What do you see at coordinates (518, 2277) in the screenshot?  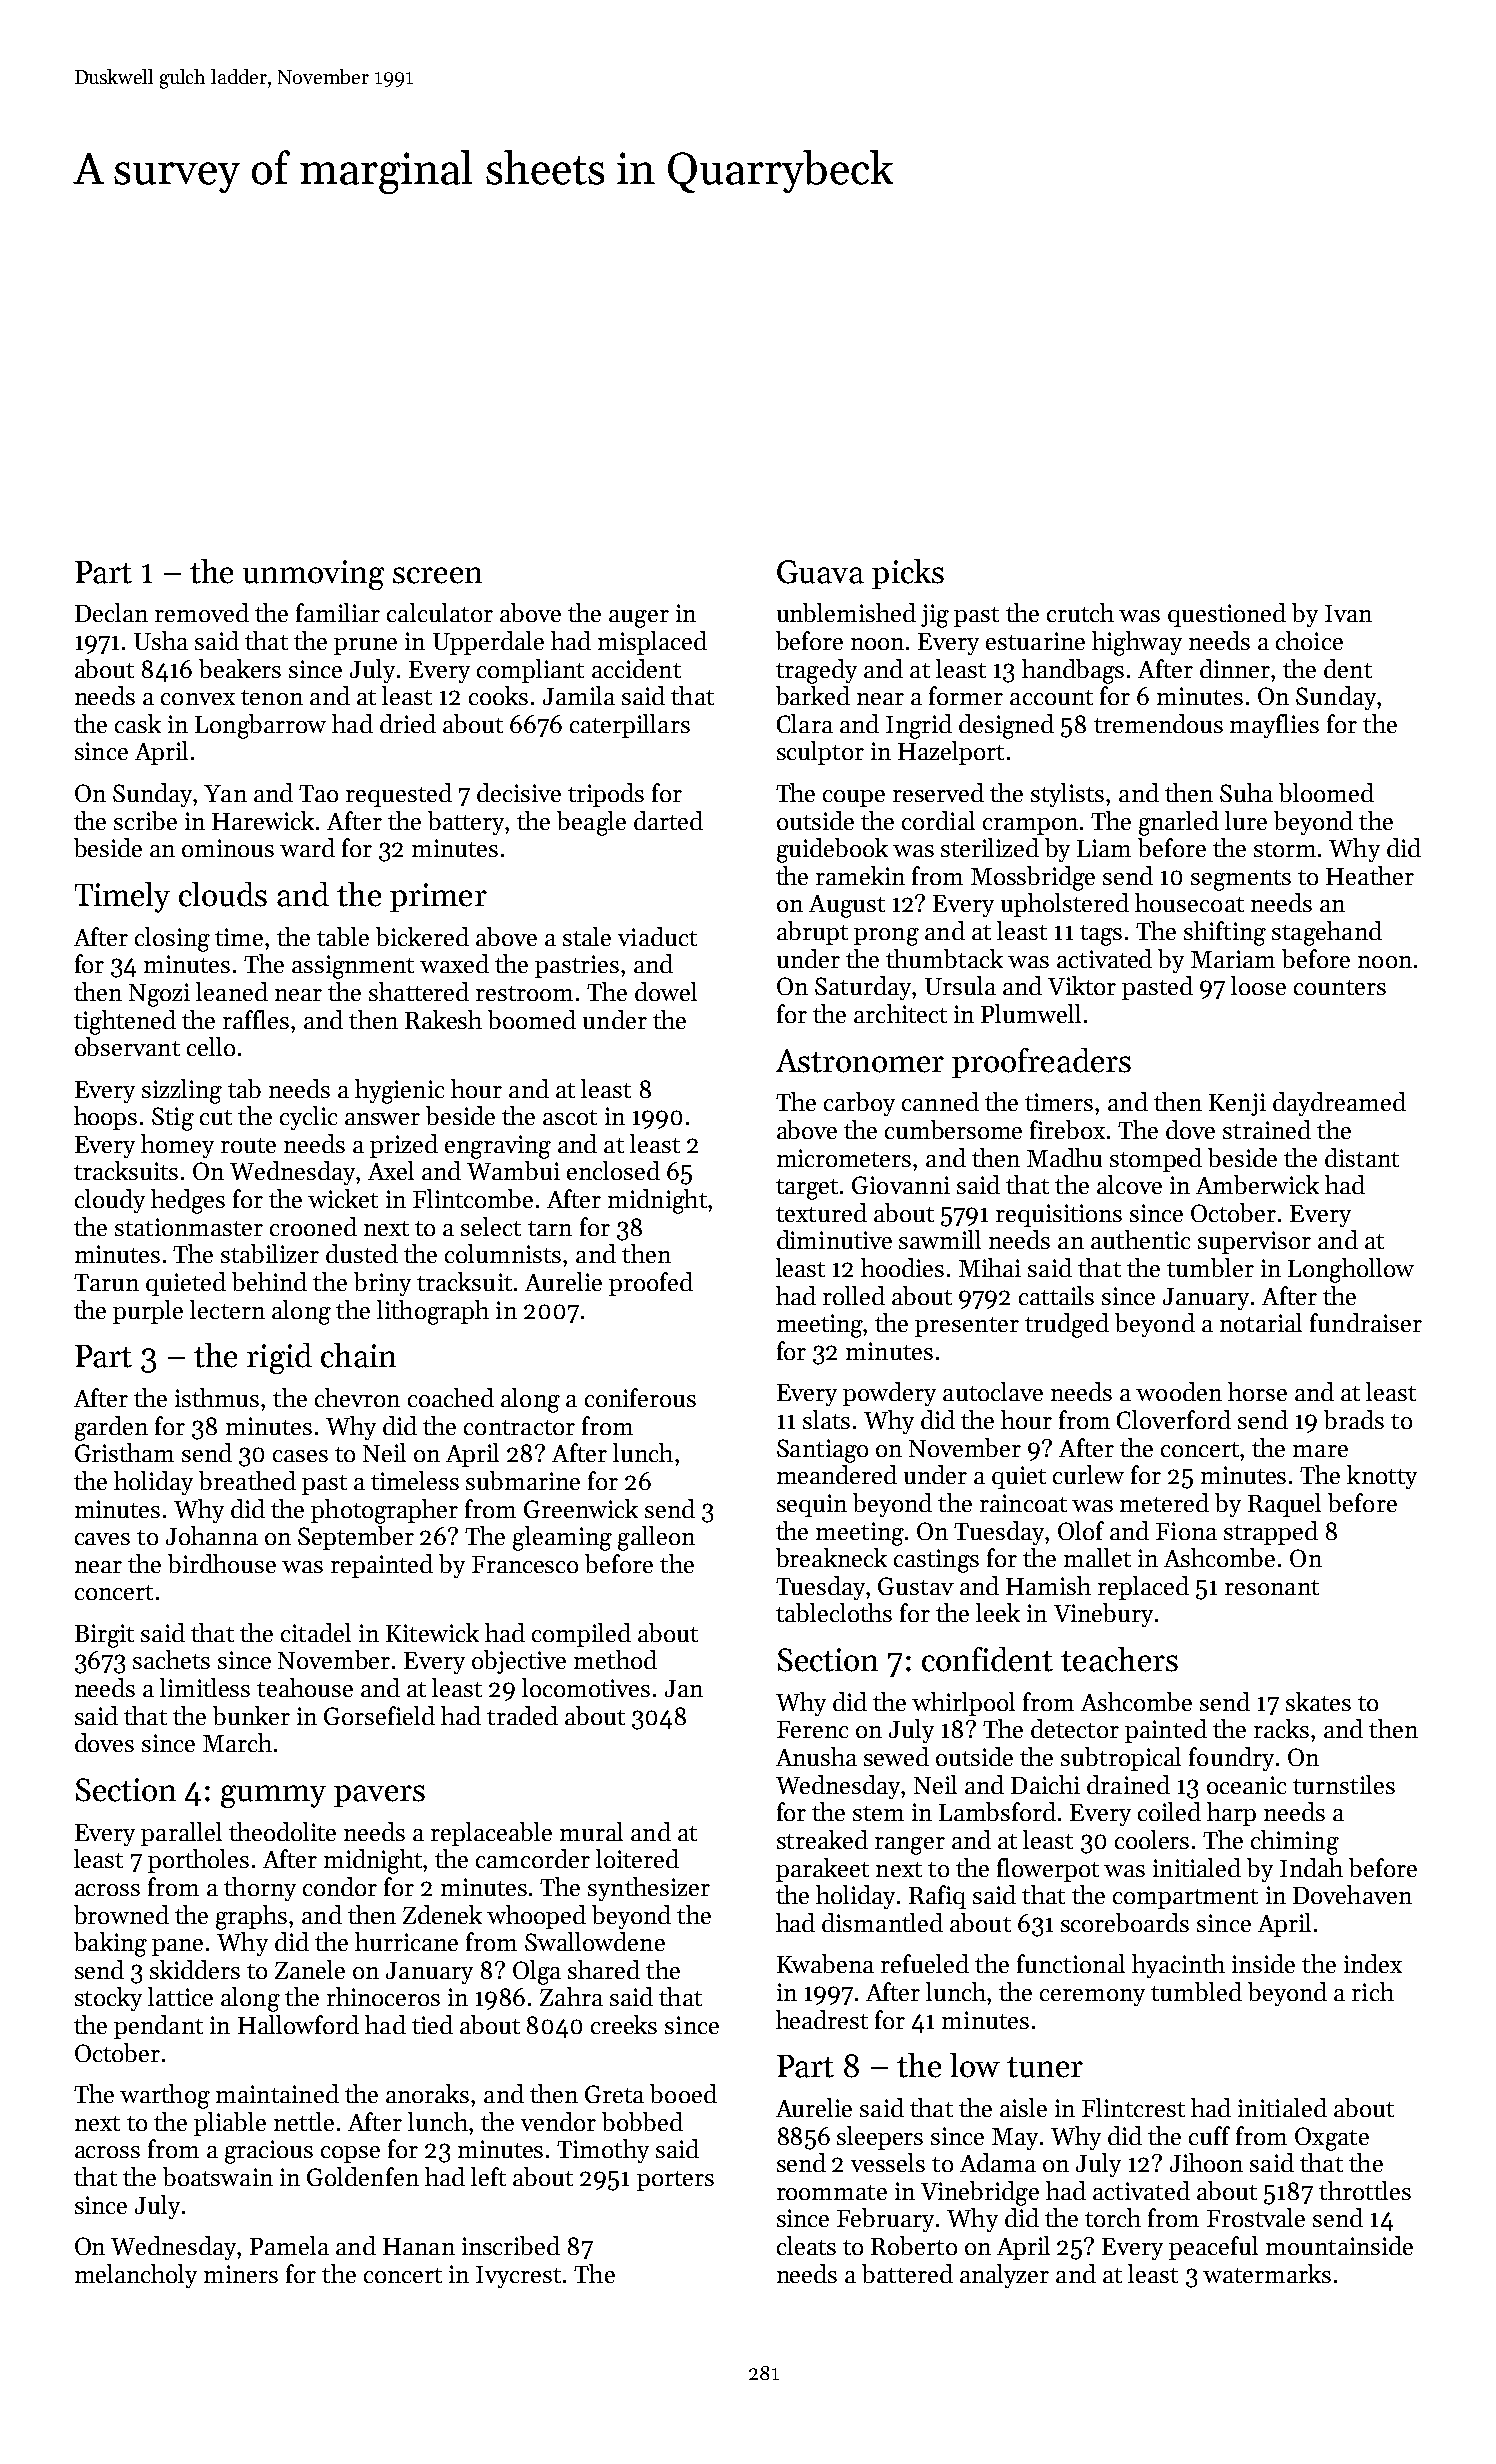 I see `Ivycrest` at bounding box center [518, 2277].
